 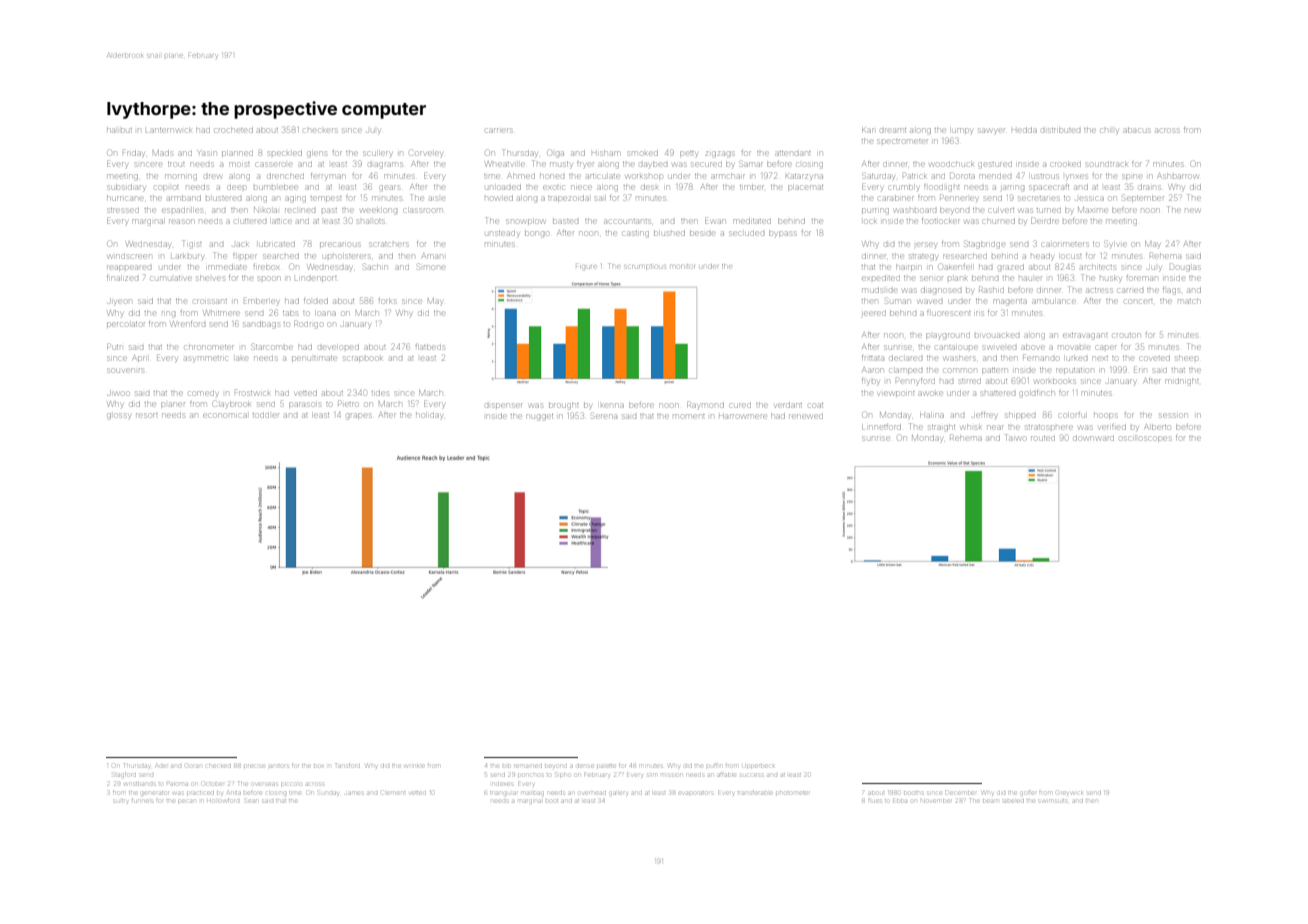 I want to click on Kari, so click(x=868, y=130).
